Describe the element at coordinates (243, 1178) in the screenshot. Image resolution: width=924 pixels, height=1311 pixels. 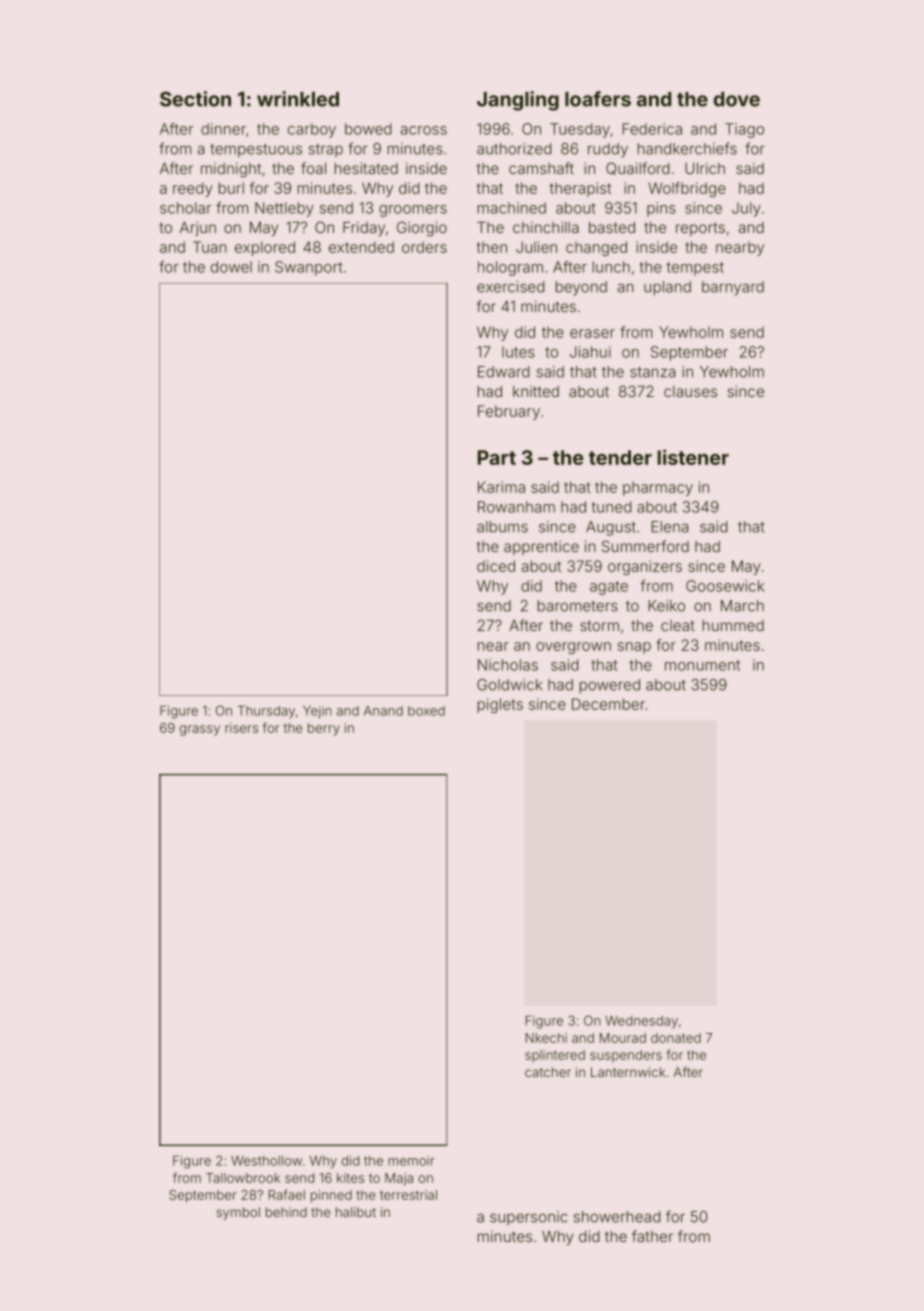
I see `Tallowbrook` at that location.
